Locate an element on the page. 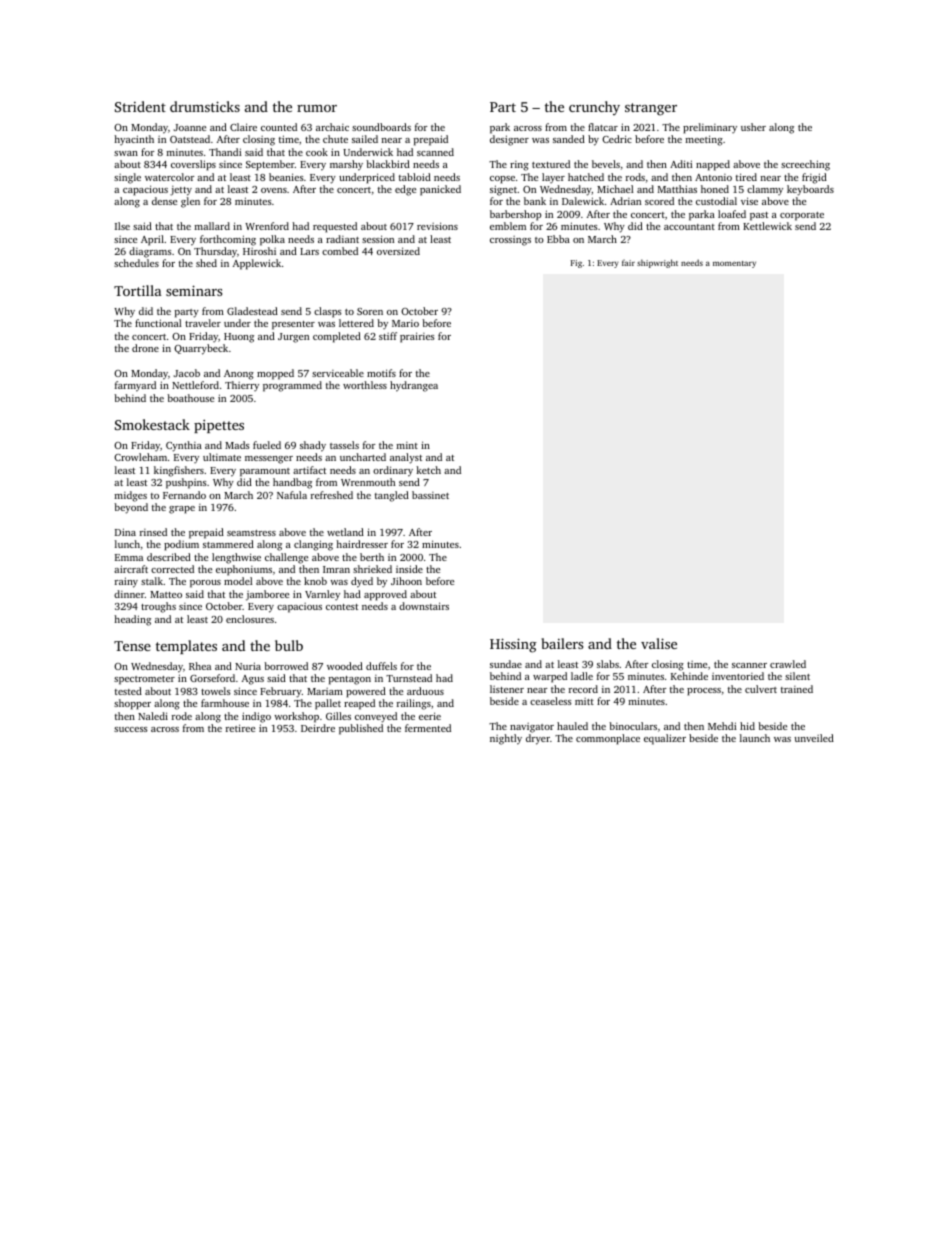  Nafula is located at coordinates (292, 495).
